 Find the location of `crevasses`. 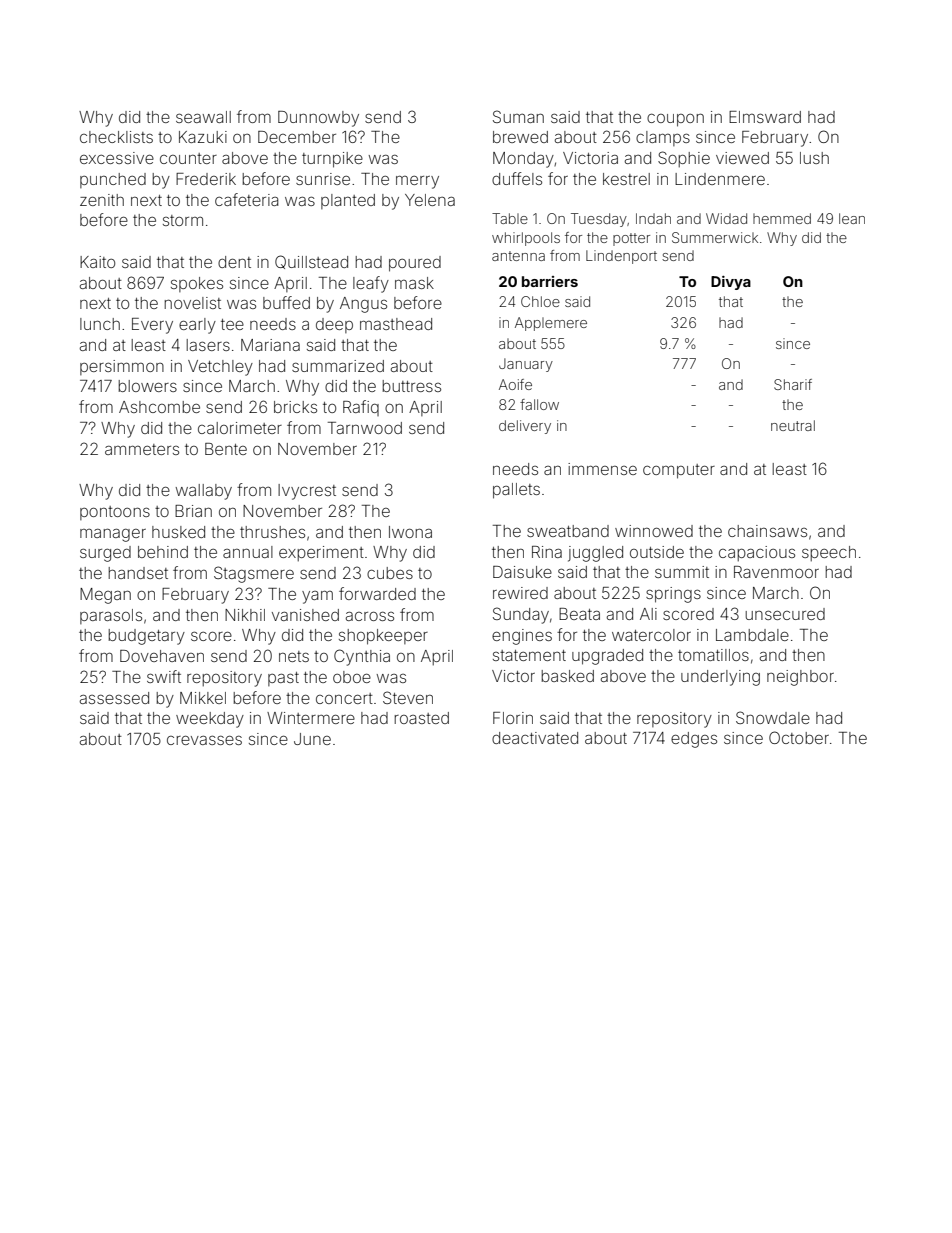

crevasses is located at coordinates (204, 740).
